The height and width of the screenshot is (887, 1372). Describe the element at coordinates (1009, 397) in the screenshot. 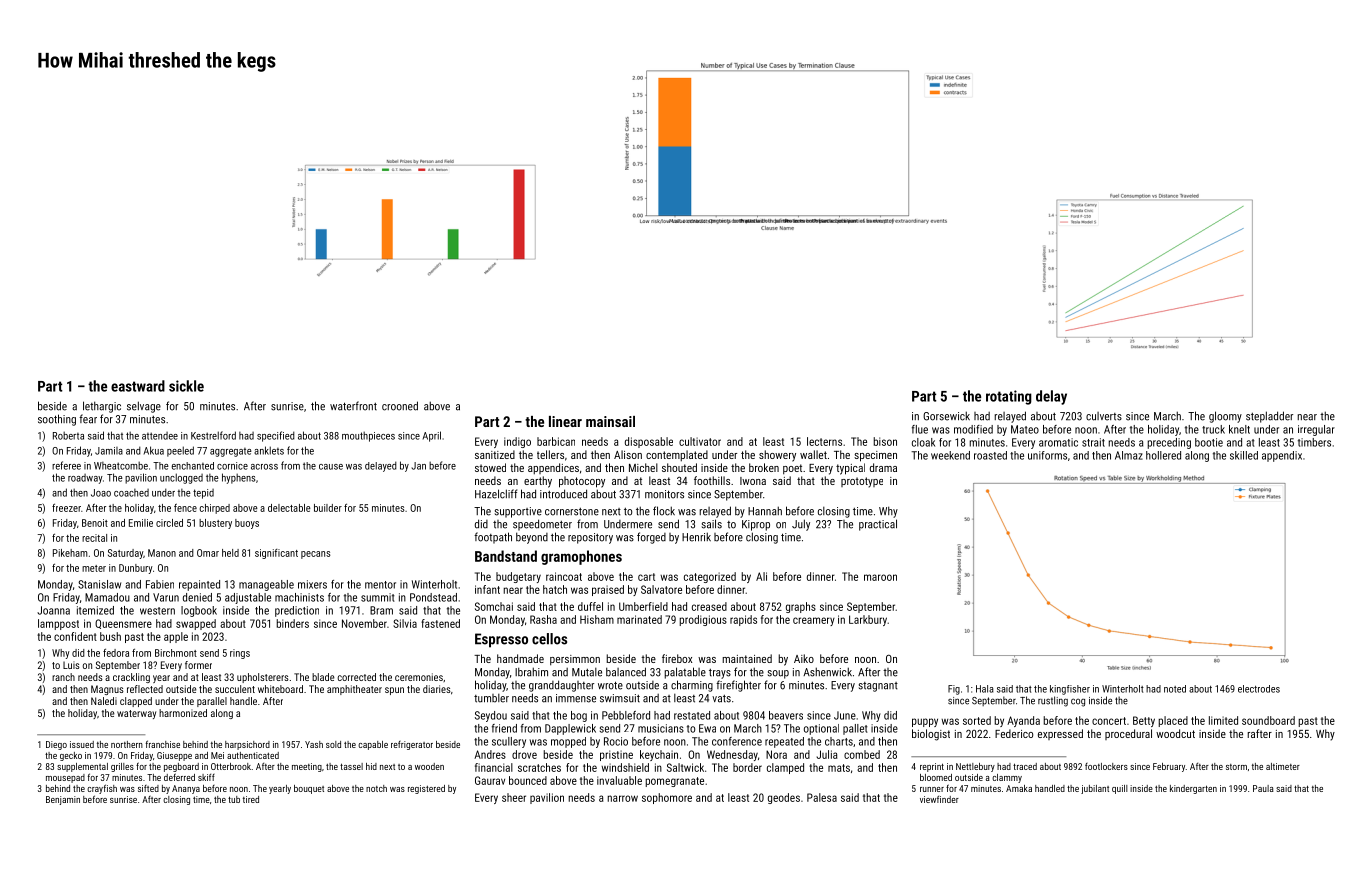

I see `rotating` at that location.
